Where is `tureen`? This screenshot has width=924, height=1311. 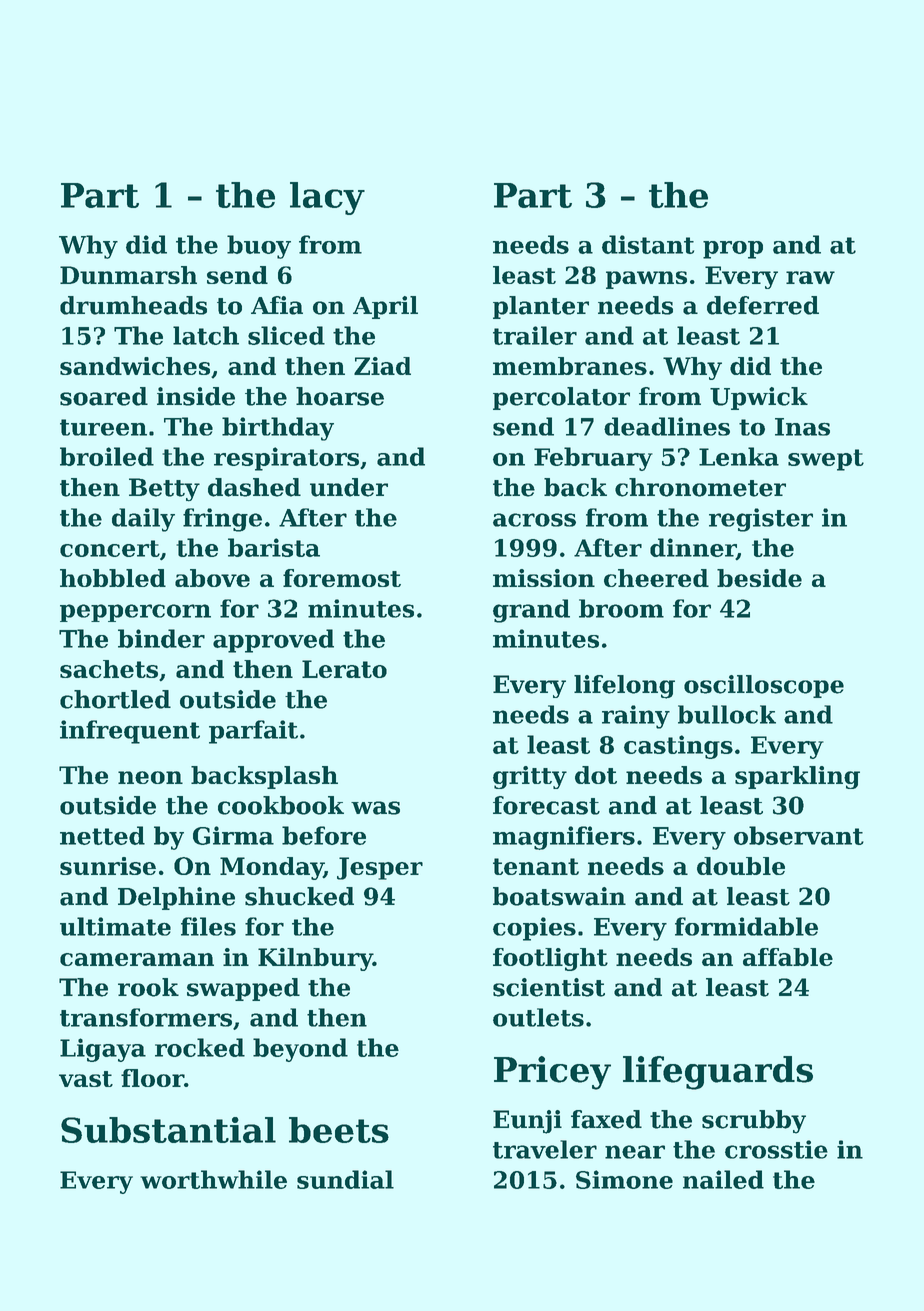 tureen is located at coordinates (103, 427).
